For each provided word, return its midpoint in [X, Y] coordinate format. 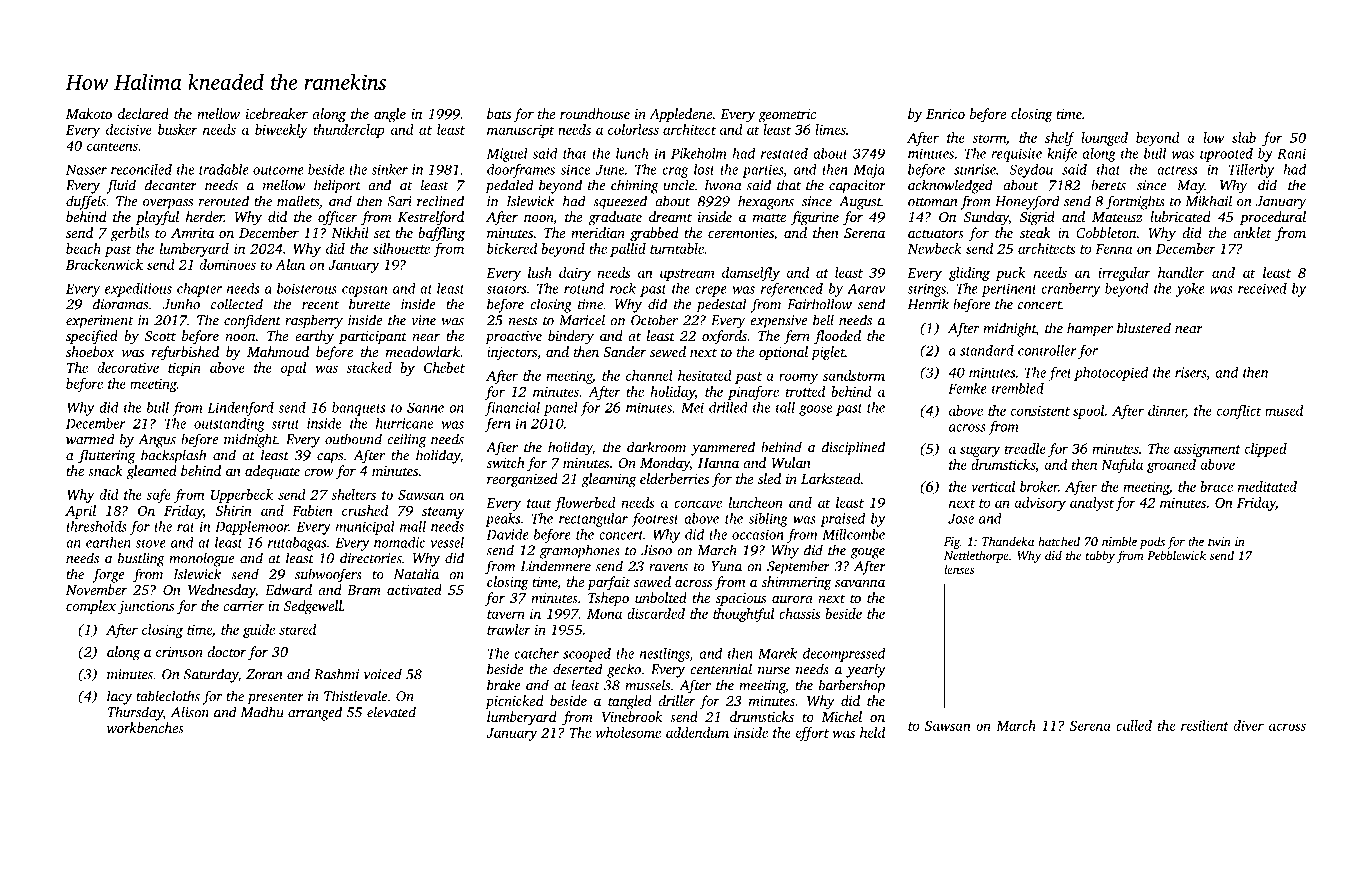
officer [337, 218]
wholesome [628, 732]
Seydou [1031, 171]
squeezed [620, 202]
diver [1249, 725]
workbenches [145, 727]
